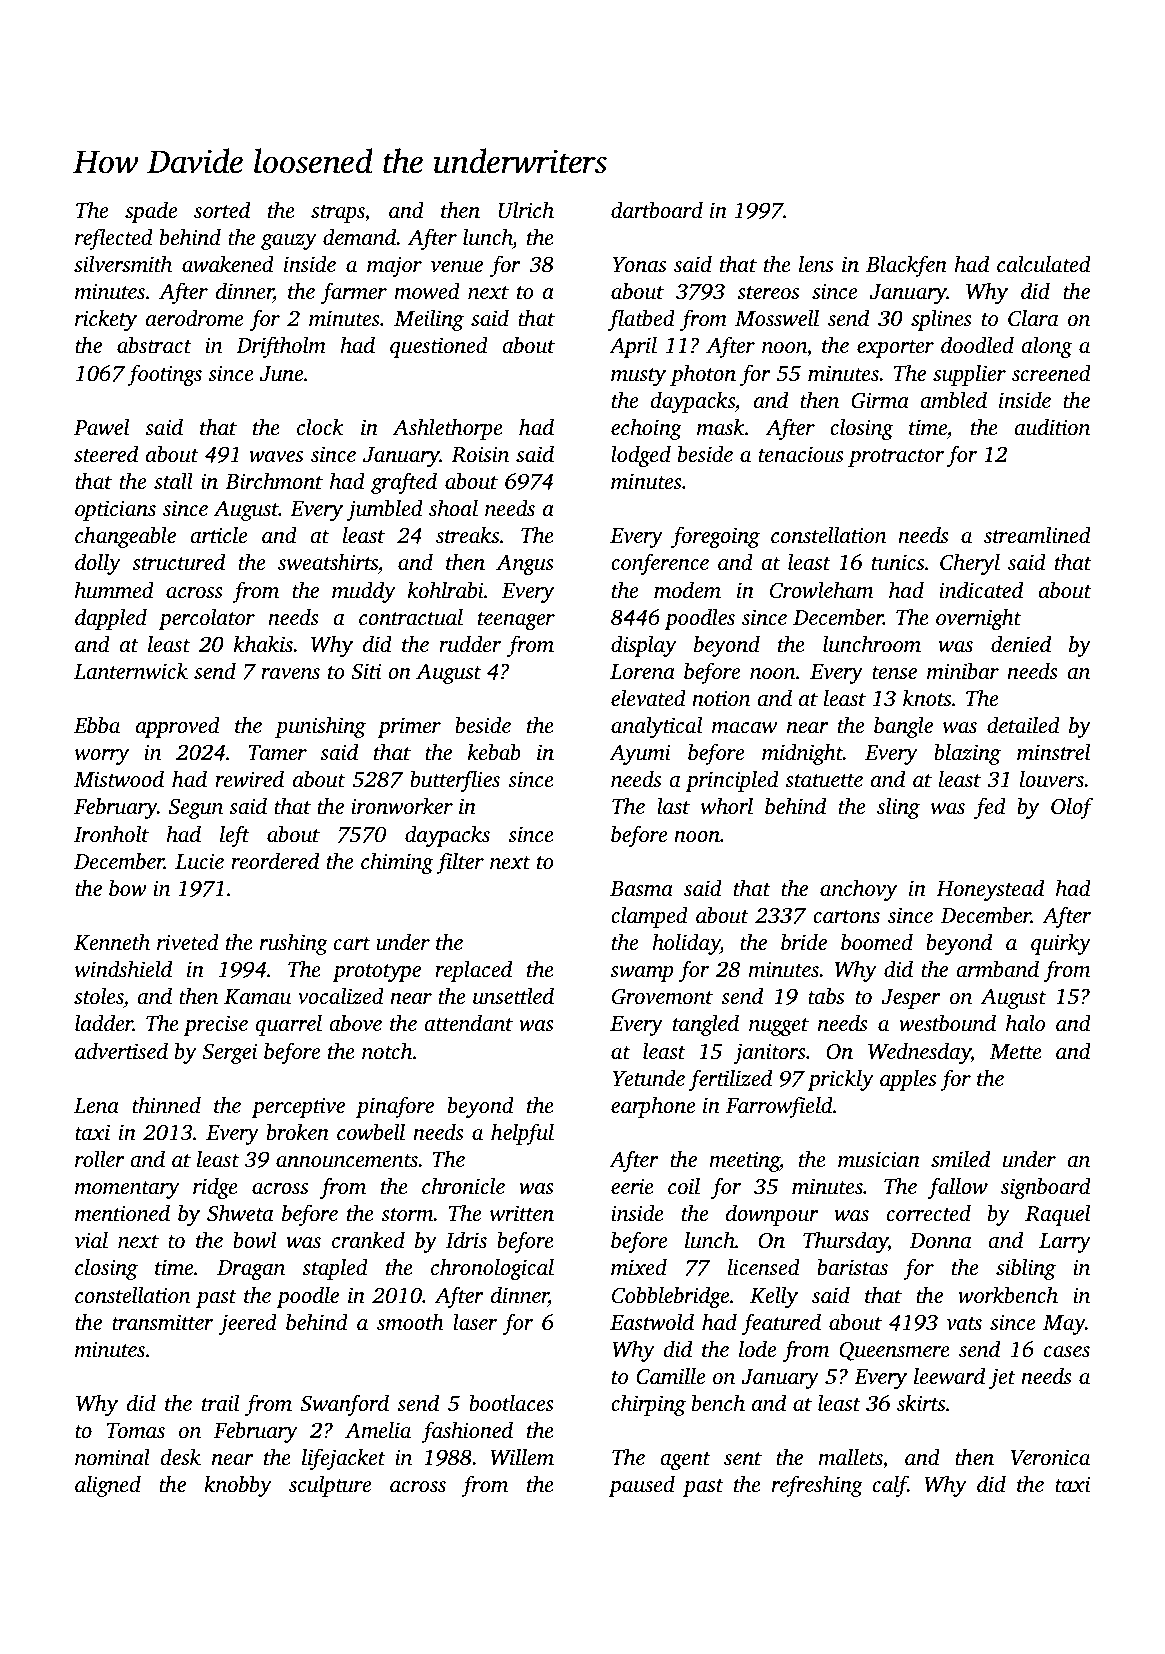 The image size is (1165, 1654). I want to click on refreshing, so click(817, 1486).
